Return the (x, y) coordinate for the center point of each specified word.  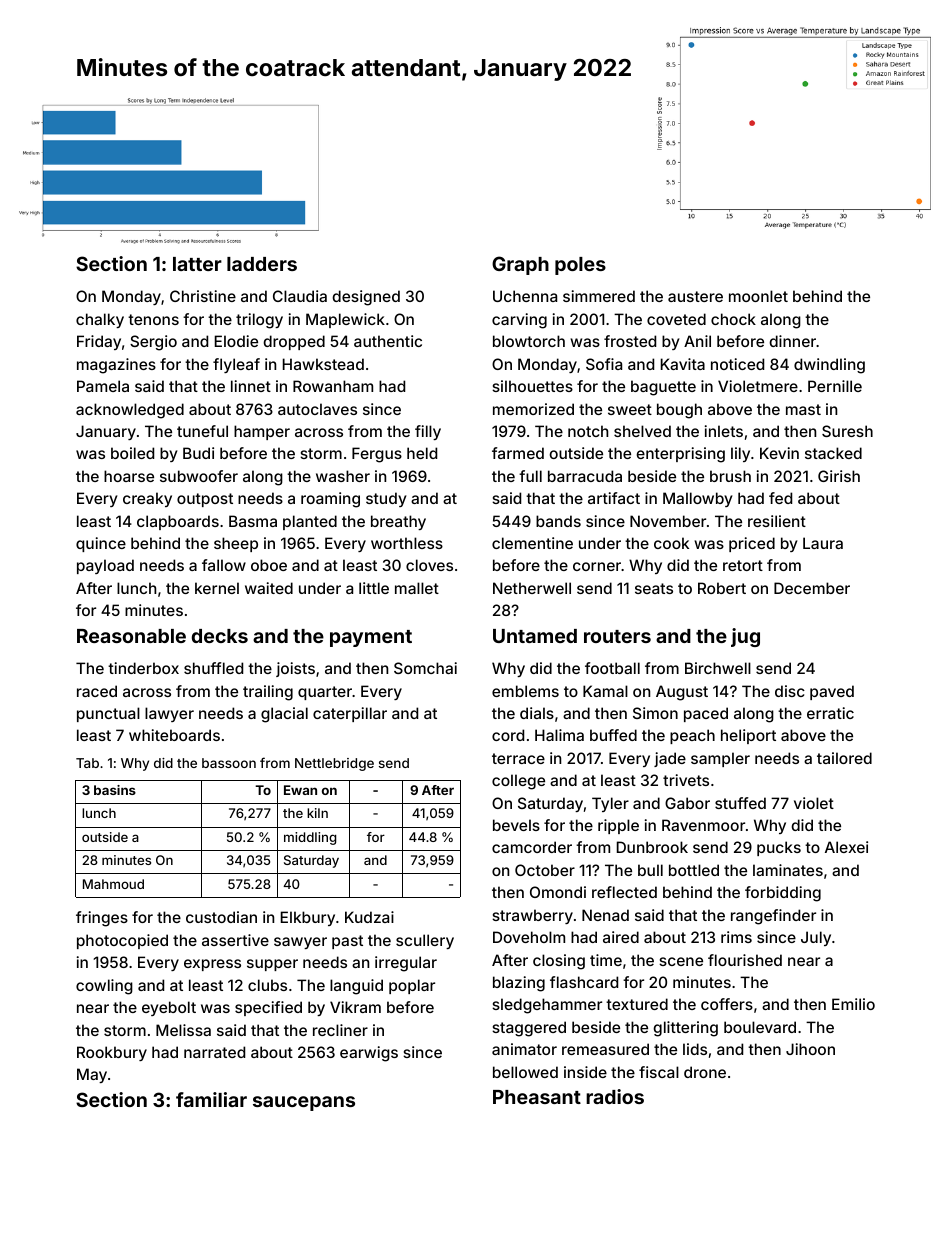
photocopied (122, 941)
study (386, 499)
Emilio (853, 1004)
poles (580, 266)
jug (745, 637)
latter (197, 264)
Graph (520, 265)
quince (101, 544)
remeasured (605, 1049)
